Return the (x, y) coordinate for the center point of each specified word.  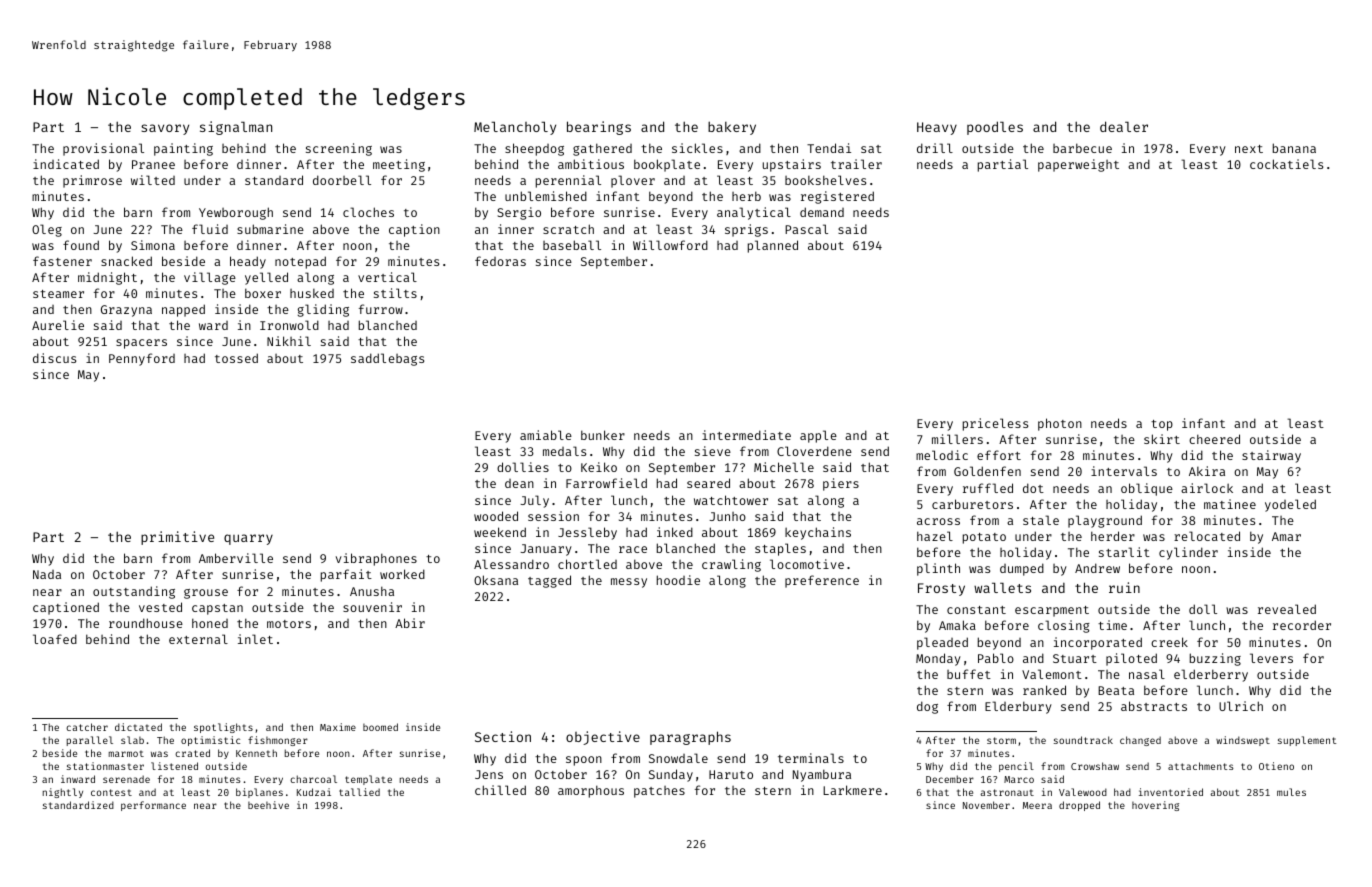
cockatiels (1286, 164)
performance (153, 806)
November (986, 805)
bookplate (667, 165)
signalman (236, 128)
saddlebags (387, 359)
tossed (236, 358)
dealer (1124, 126)
